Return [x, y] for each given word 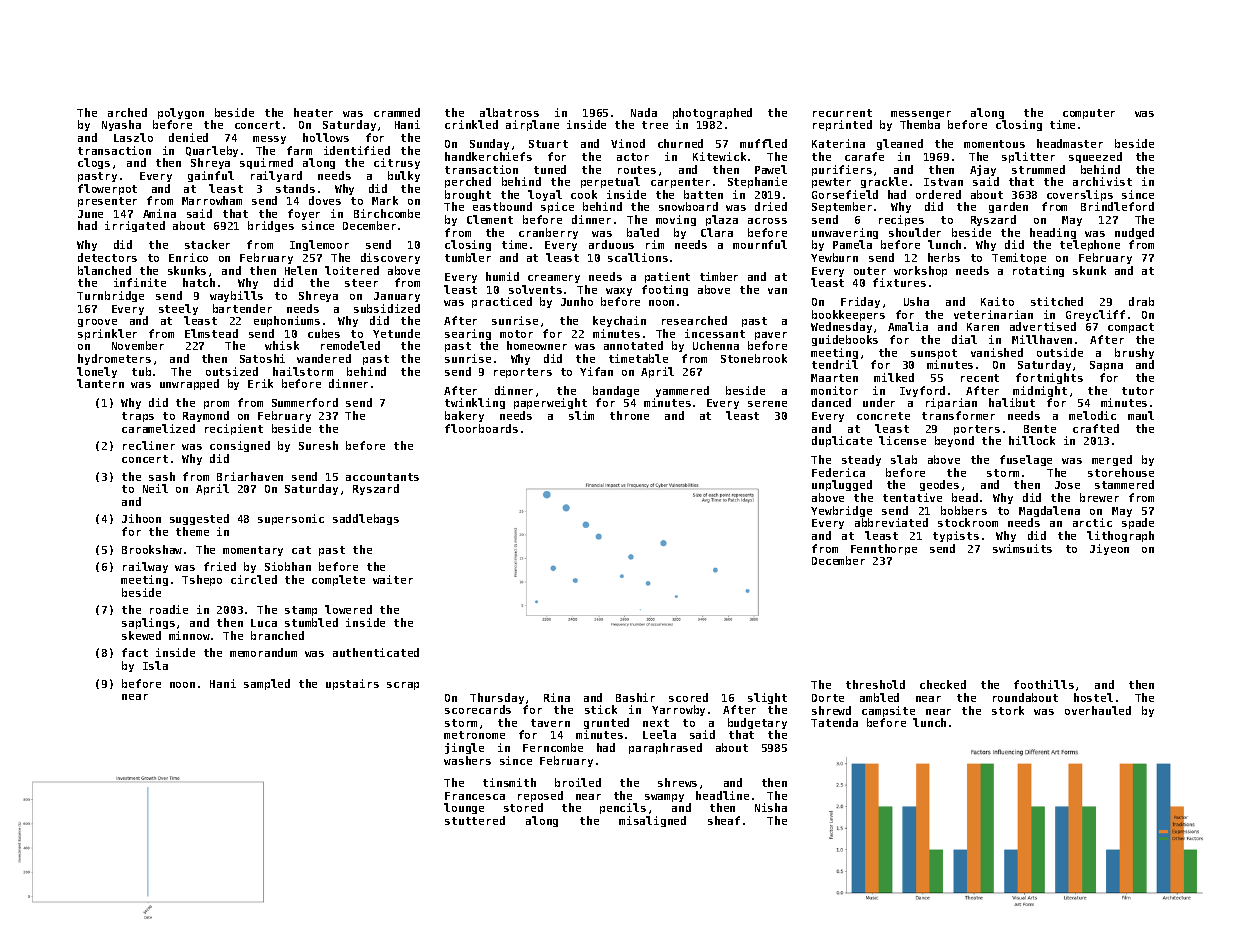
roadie [169, 609]
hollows [326, 137]
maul [1141, 415]
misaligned [652, 821]
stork [1008, 710]
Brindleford [1117, 206]
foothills [1044, 684]
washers [467, 760]
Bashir [635, 697]
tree [655, 125]
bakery [464, 416]
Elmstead [211, 333]
